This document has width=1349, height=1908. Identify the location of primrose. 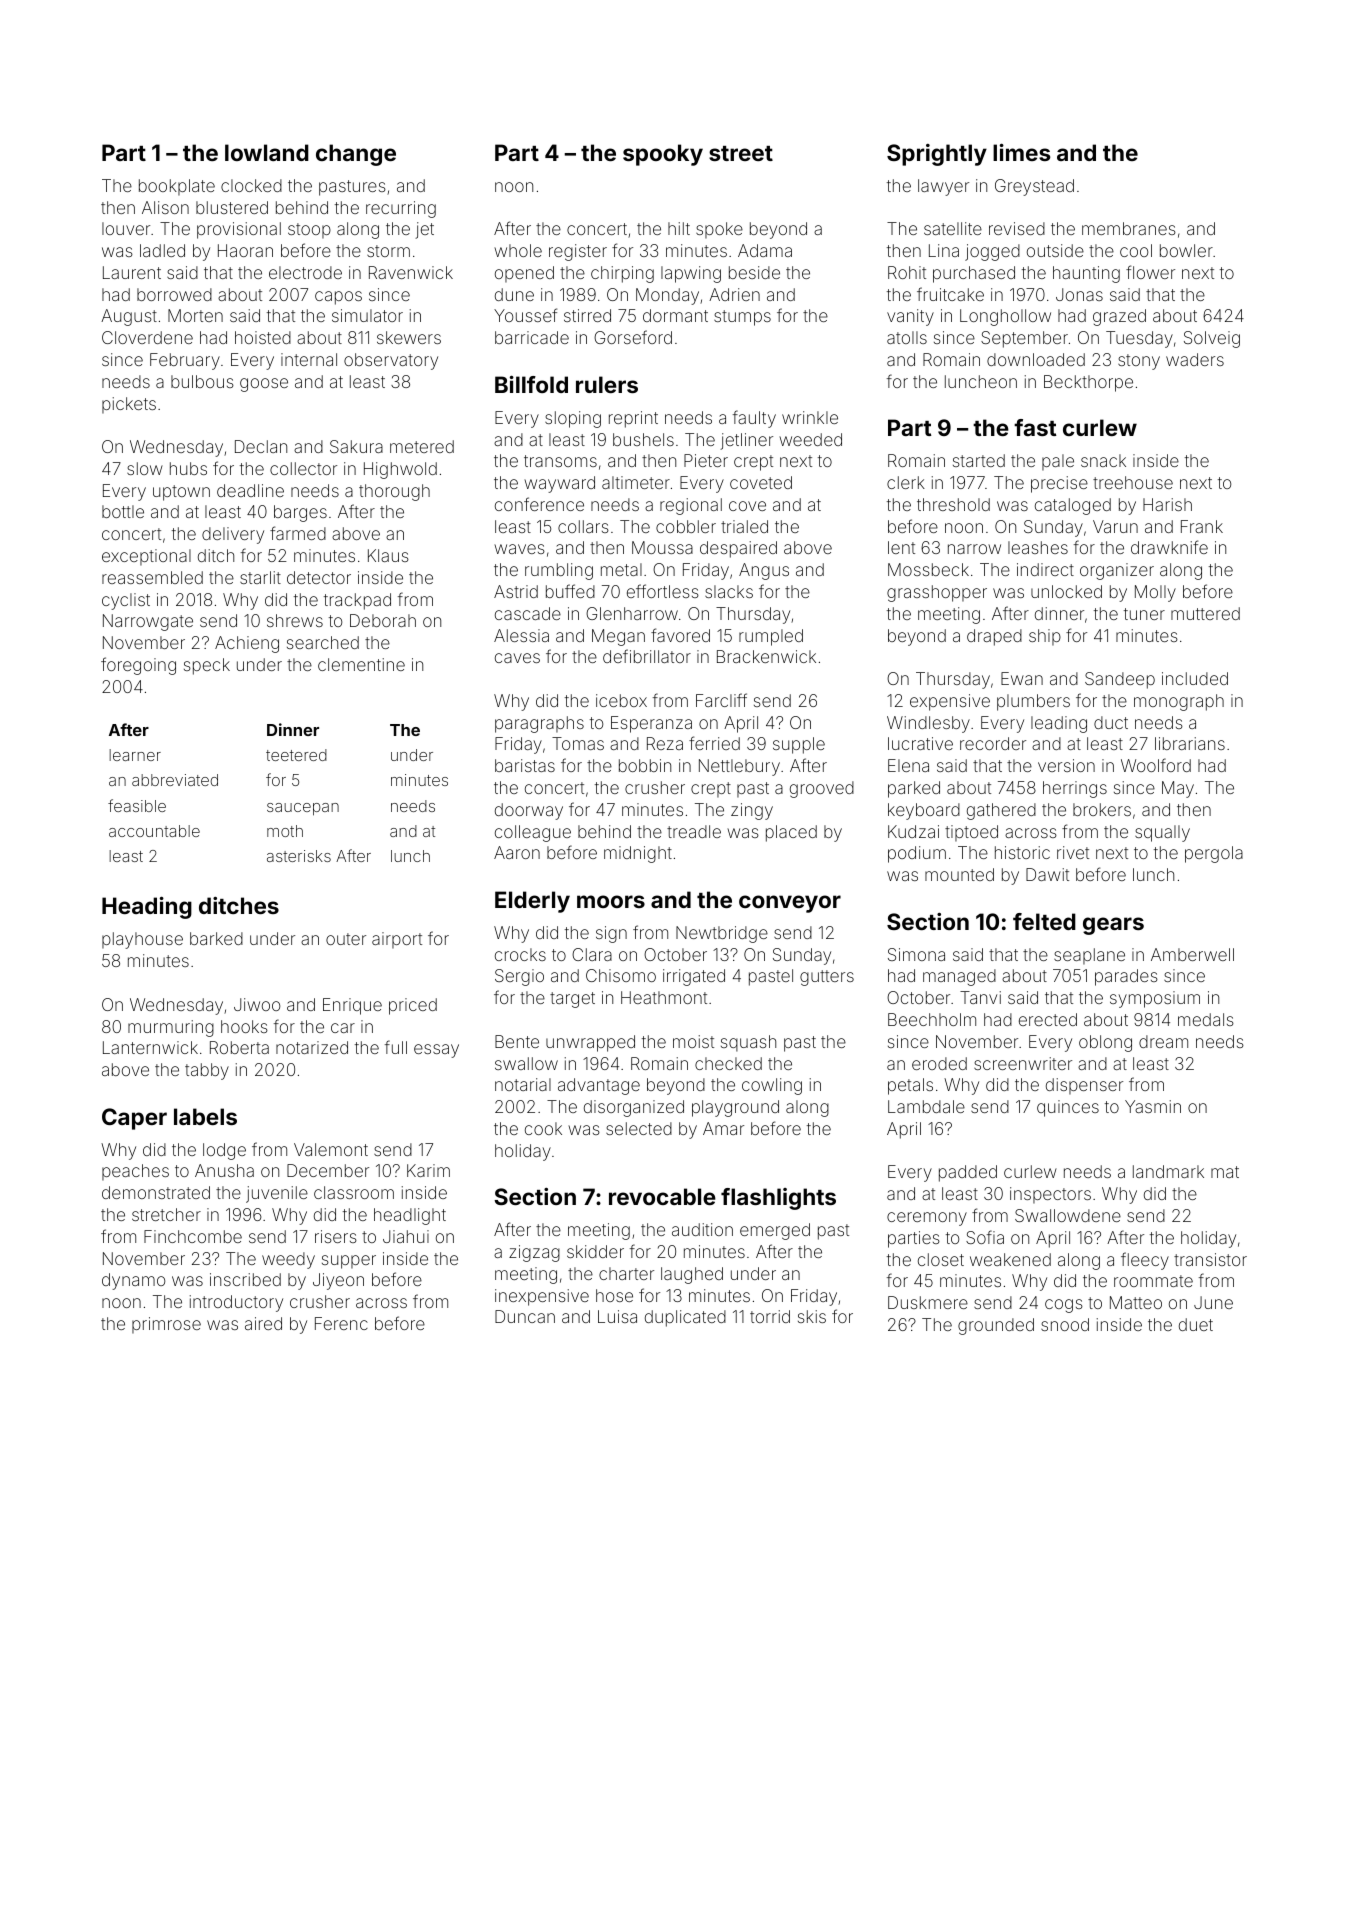
(166, 1325).
